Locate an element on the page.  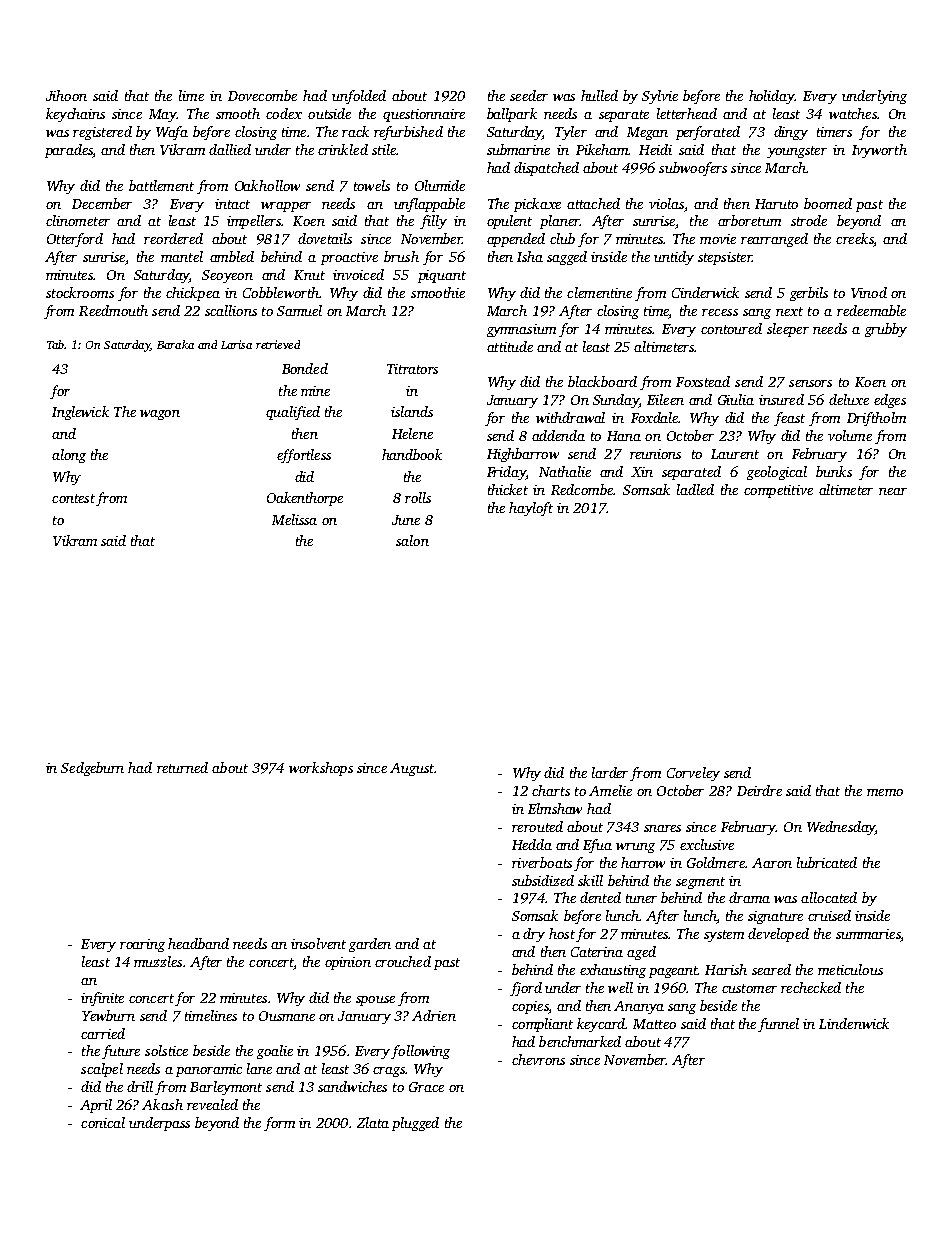
ladled is located at coordinates (695, 489).
